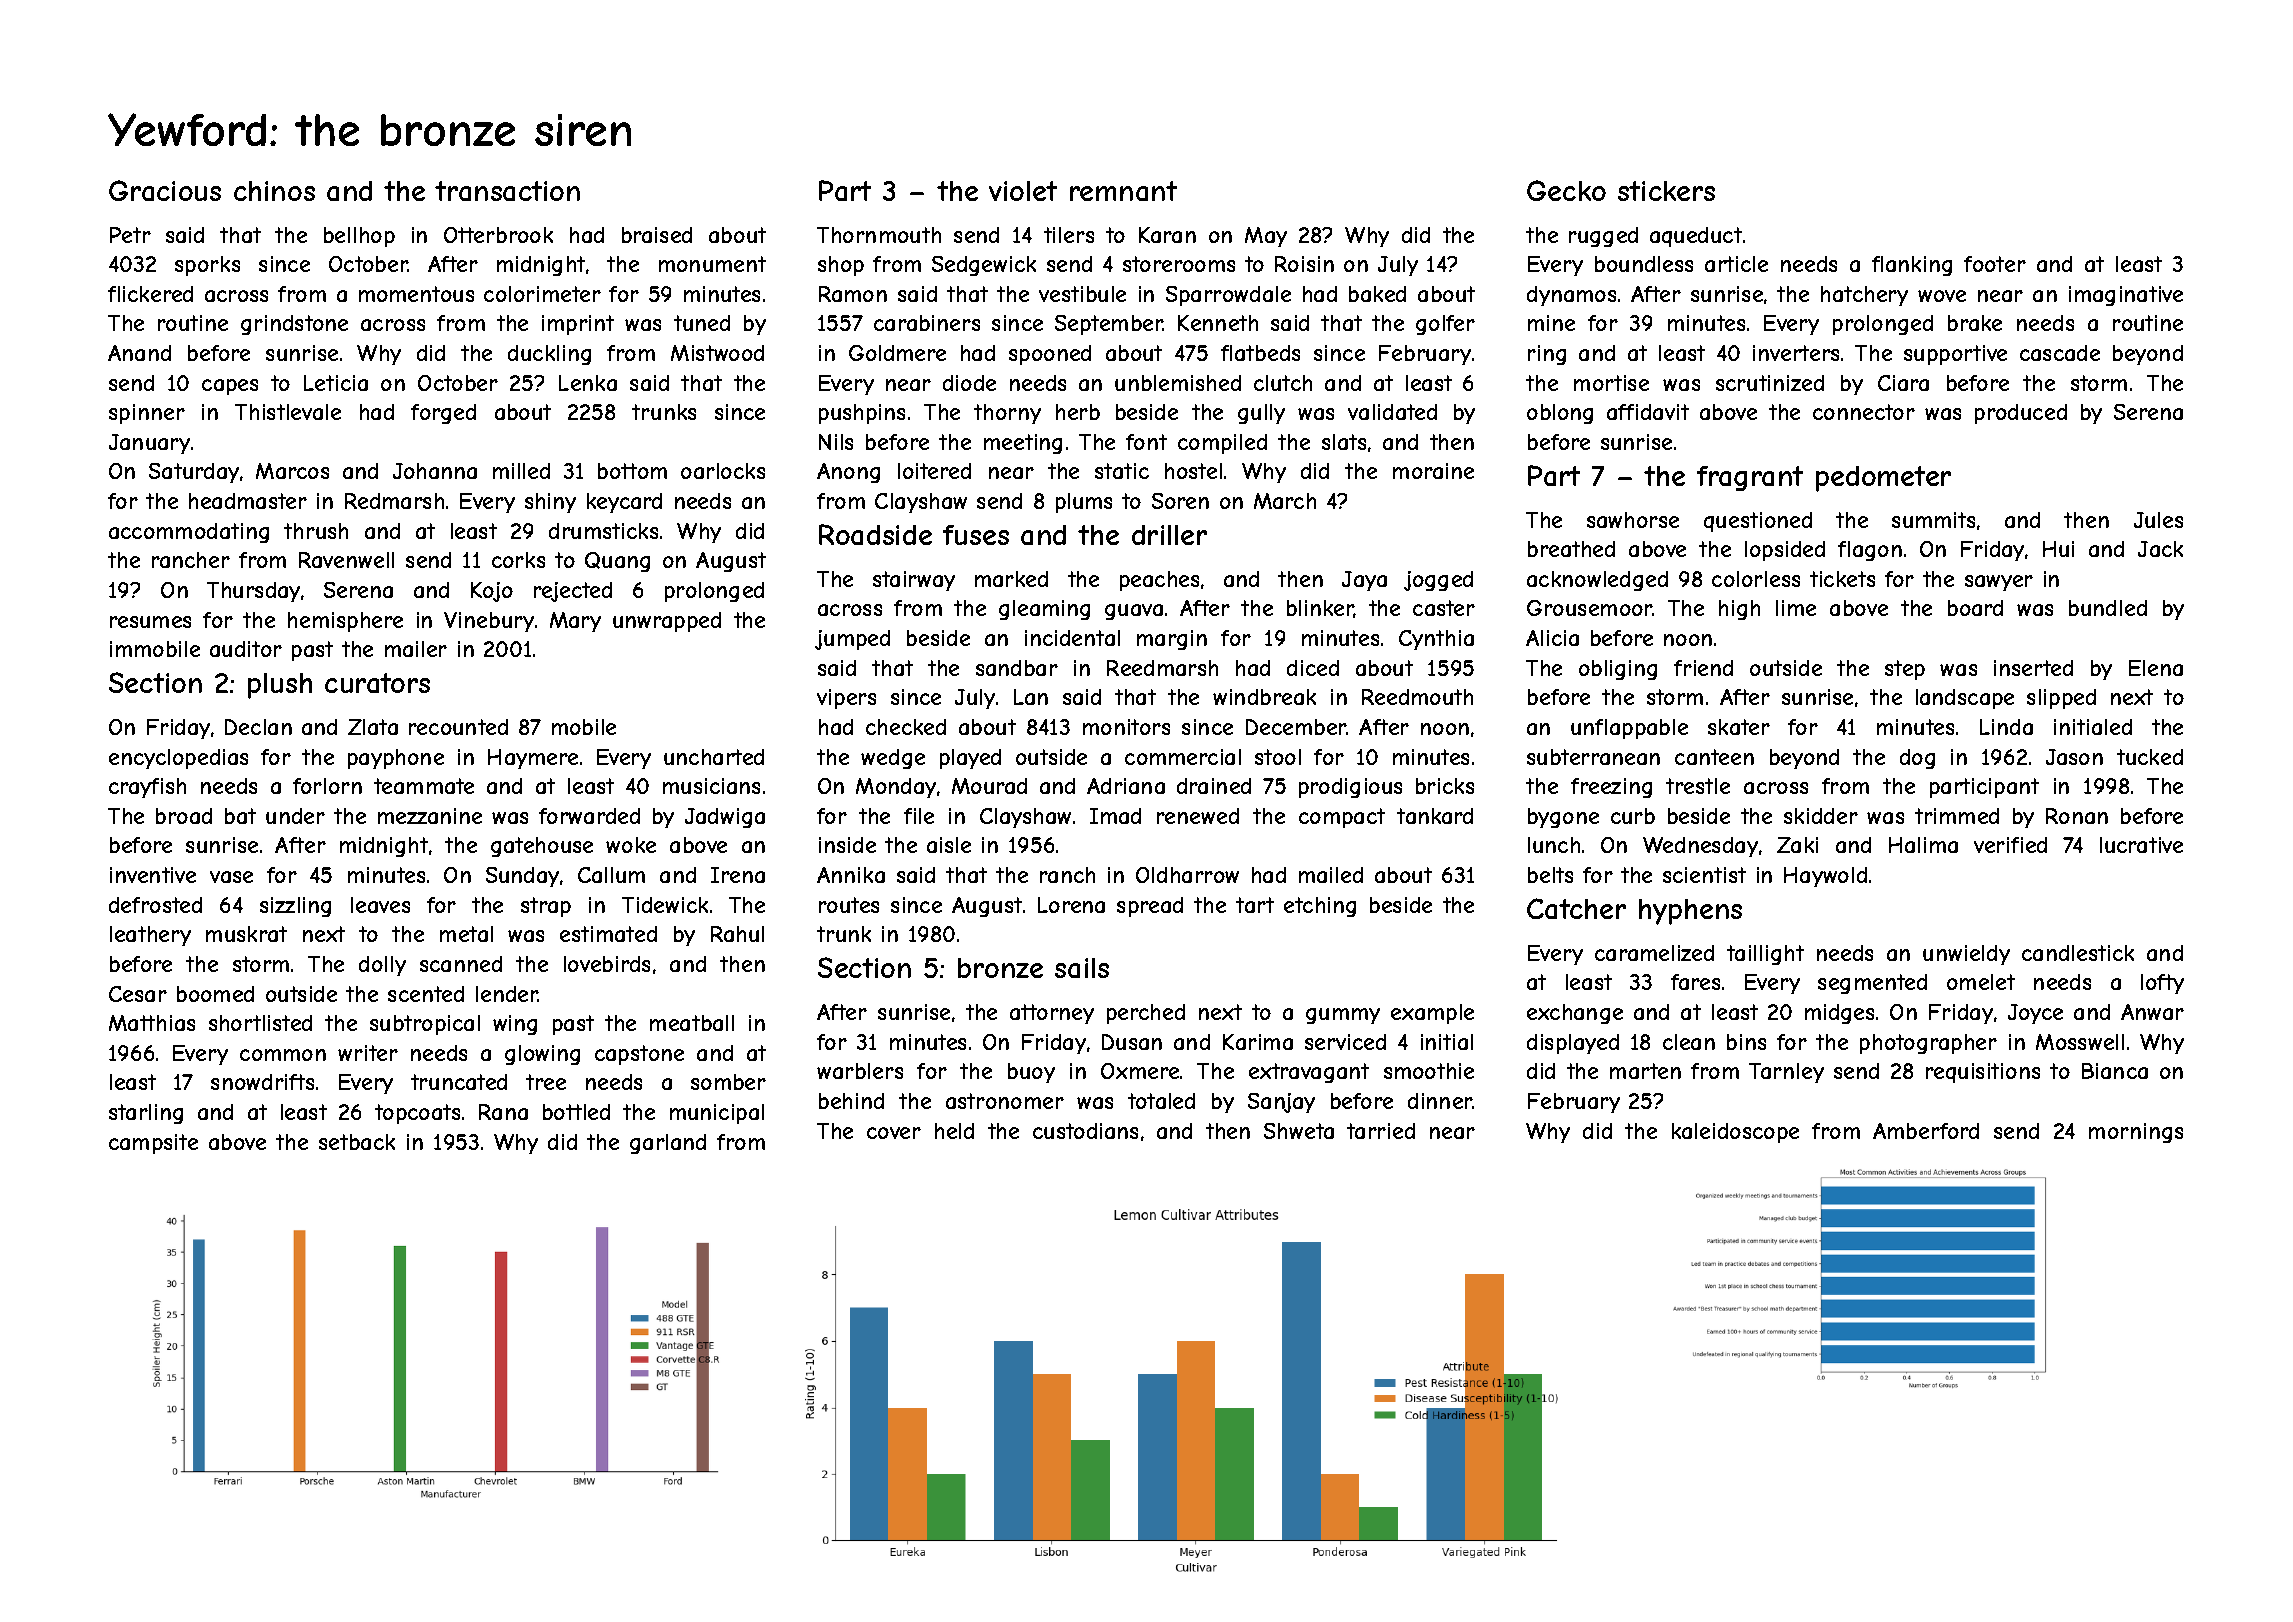 This screenshot has height=1622, width=2293. Describe the element at coordinates (1666, 191) in the screenshot. I see `stickers` at that location.
